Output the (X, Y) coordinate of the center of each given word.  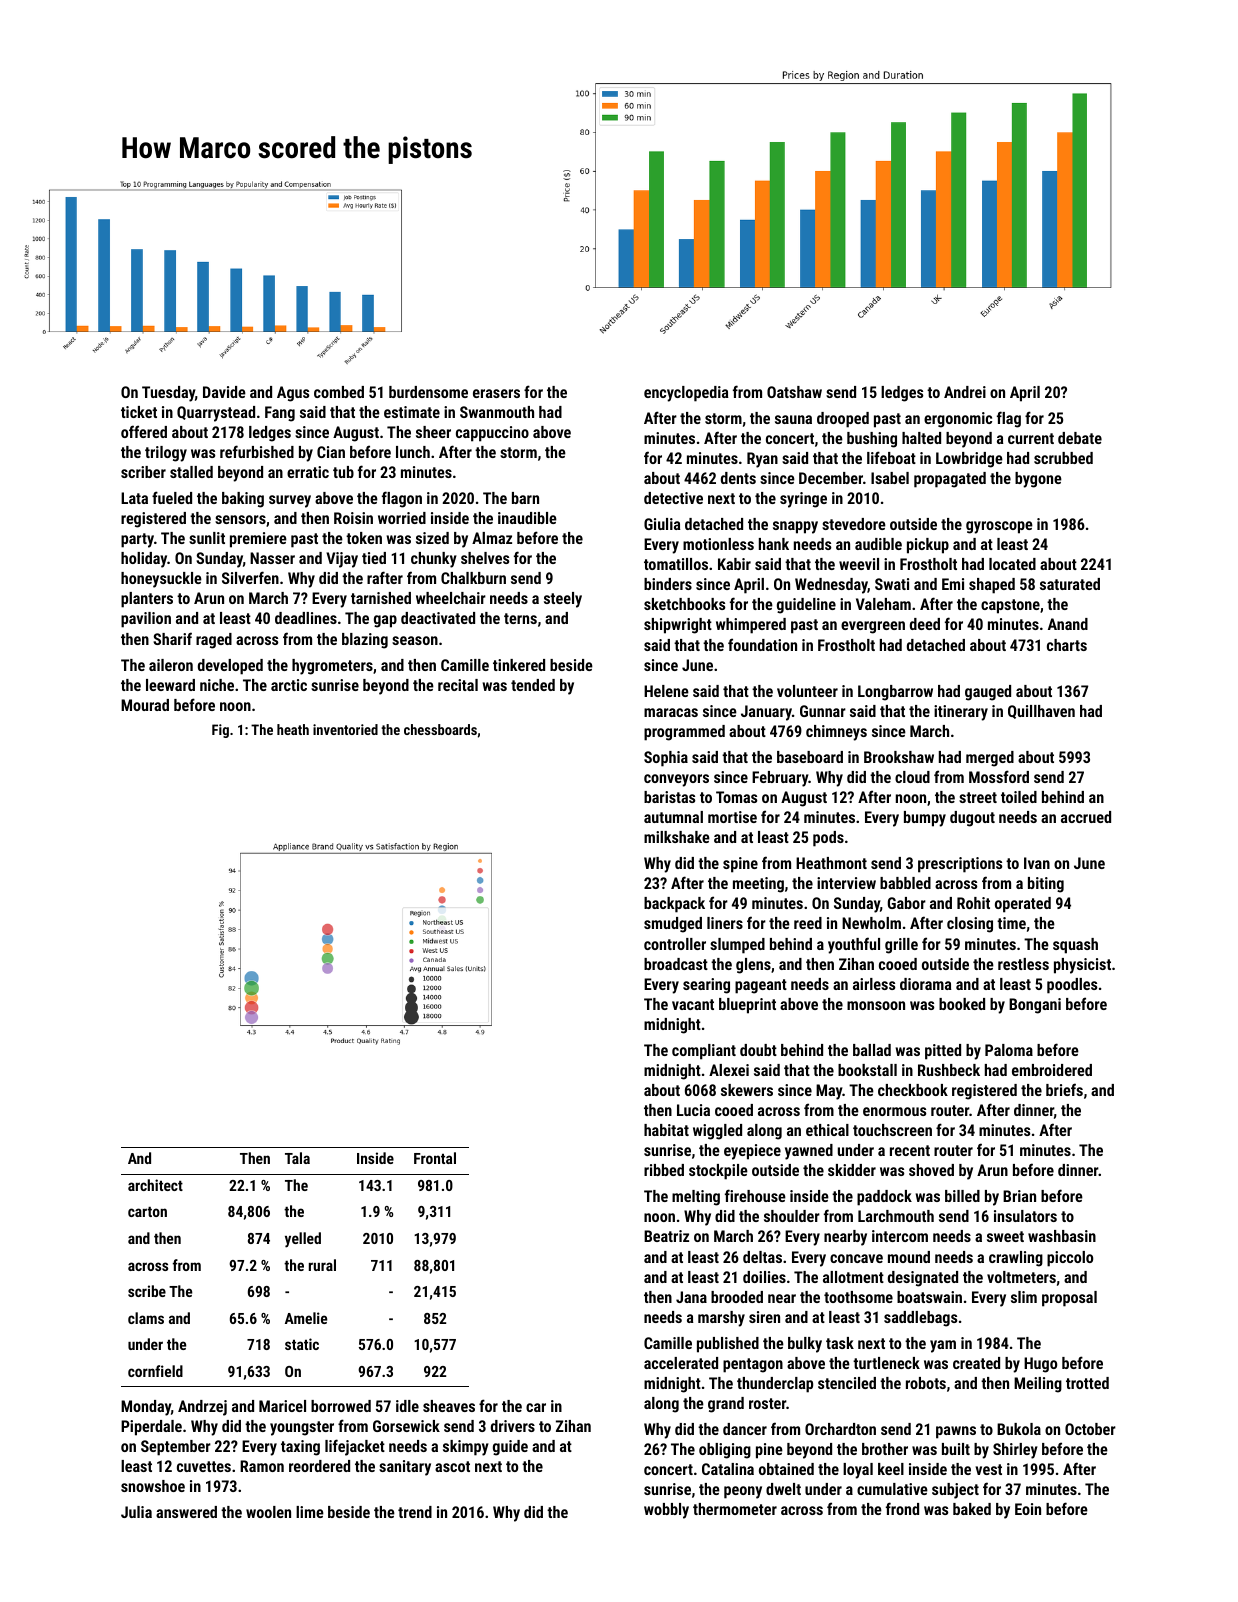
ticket (139, 412)
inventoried (345, 729)
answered (186, 1512)
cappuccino (492, 434)
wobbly (666, 1511)
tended (533, 685)
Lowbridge (969, 460)
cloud (912, 777)
